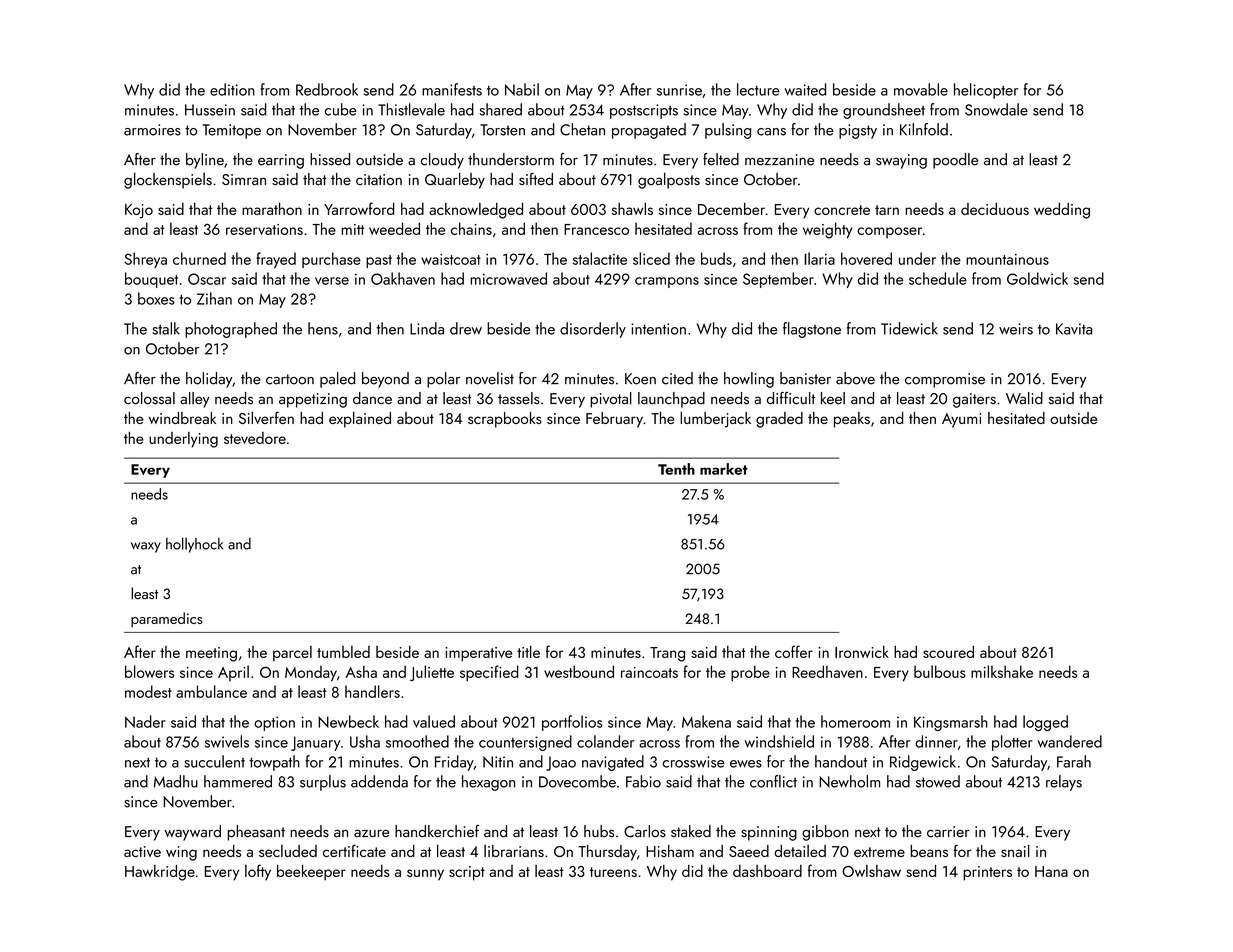 The image size is (1233, 952). What do you see at coordinates (272, 209) in the image?
I see `marathon` at bounding box center [272, 209].
